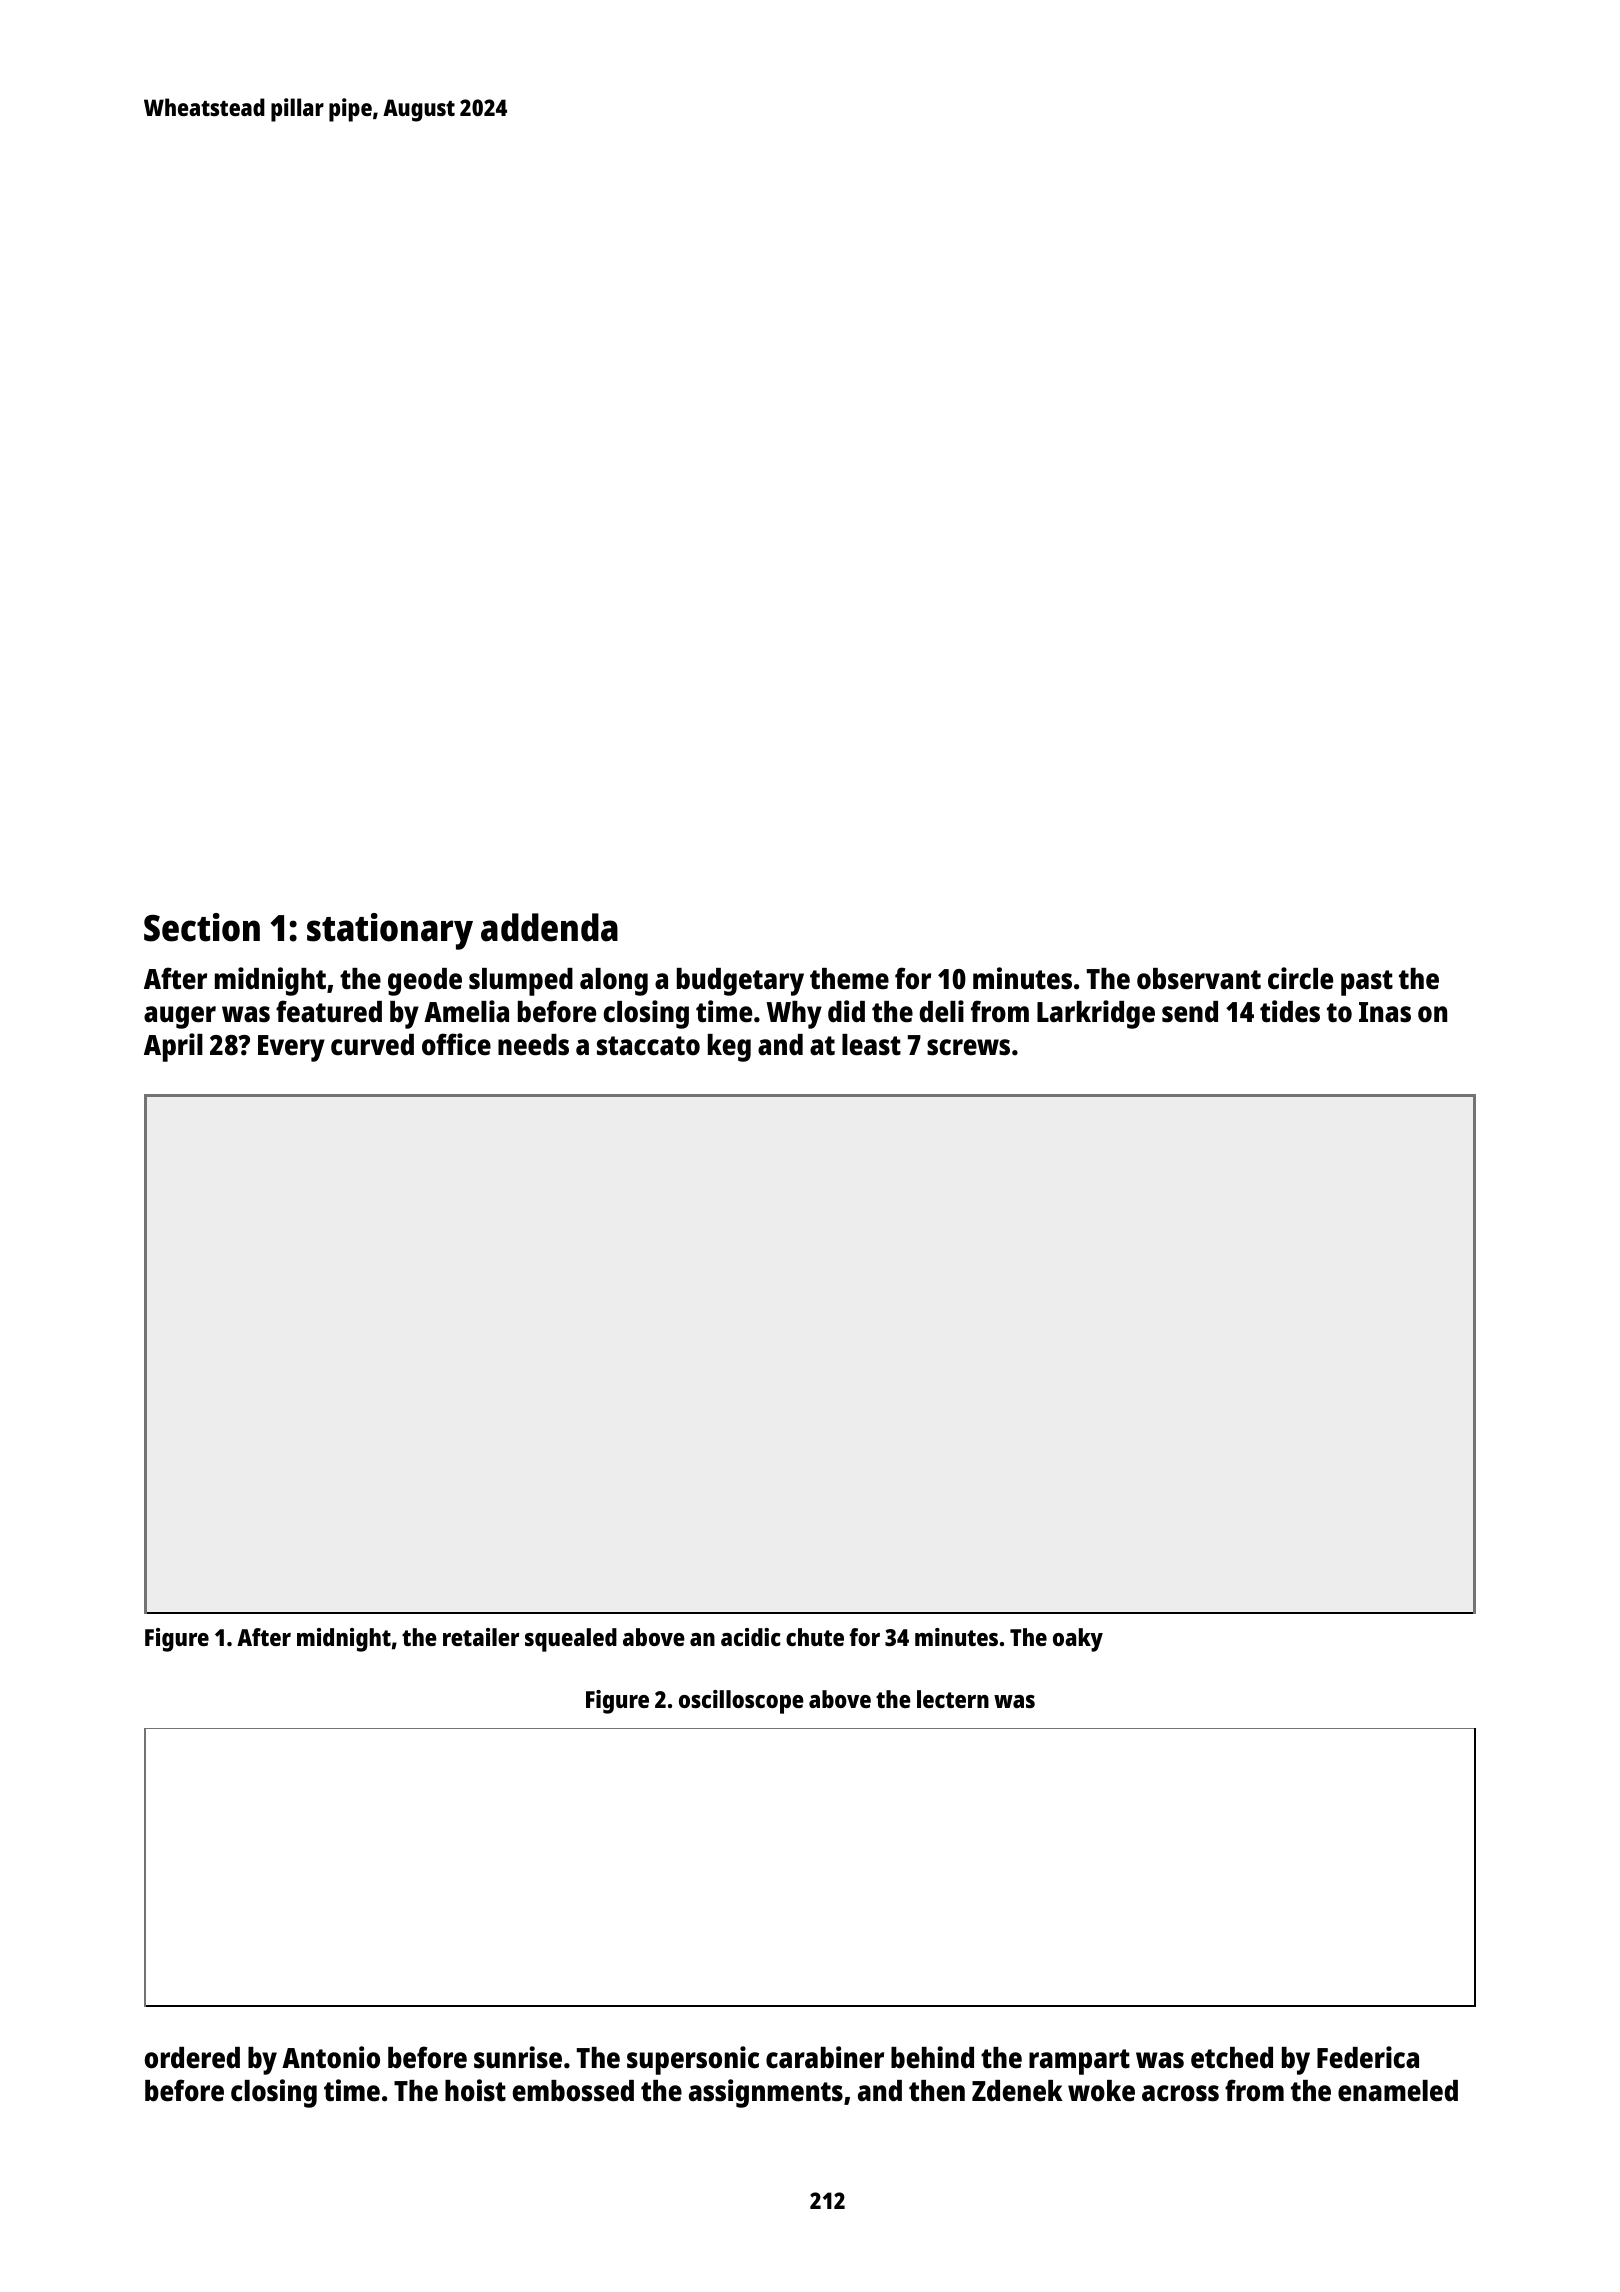  Describe the element at coordinates (1385, 1012) in the screenshot. I see `Inas` at that location.
